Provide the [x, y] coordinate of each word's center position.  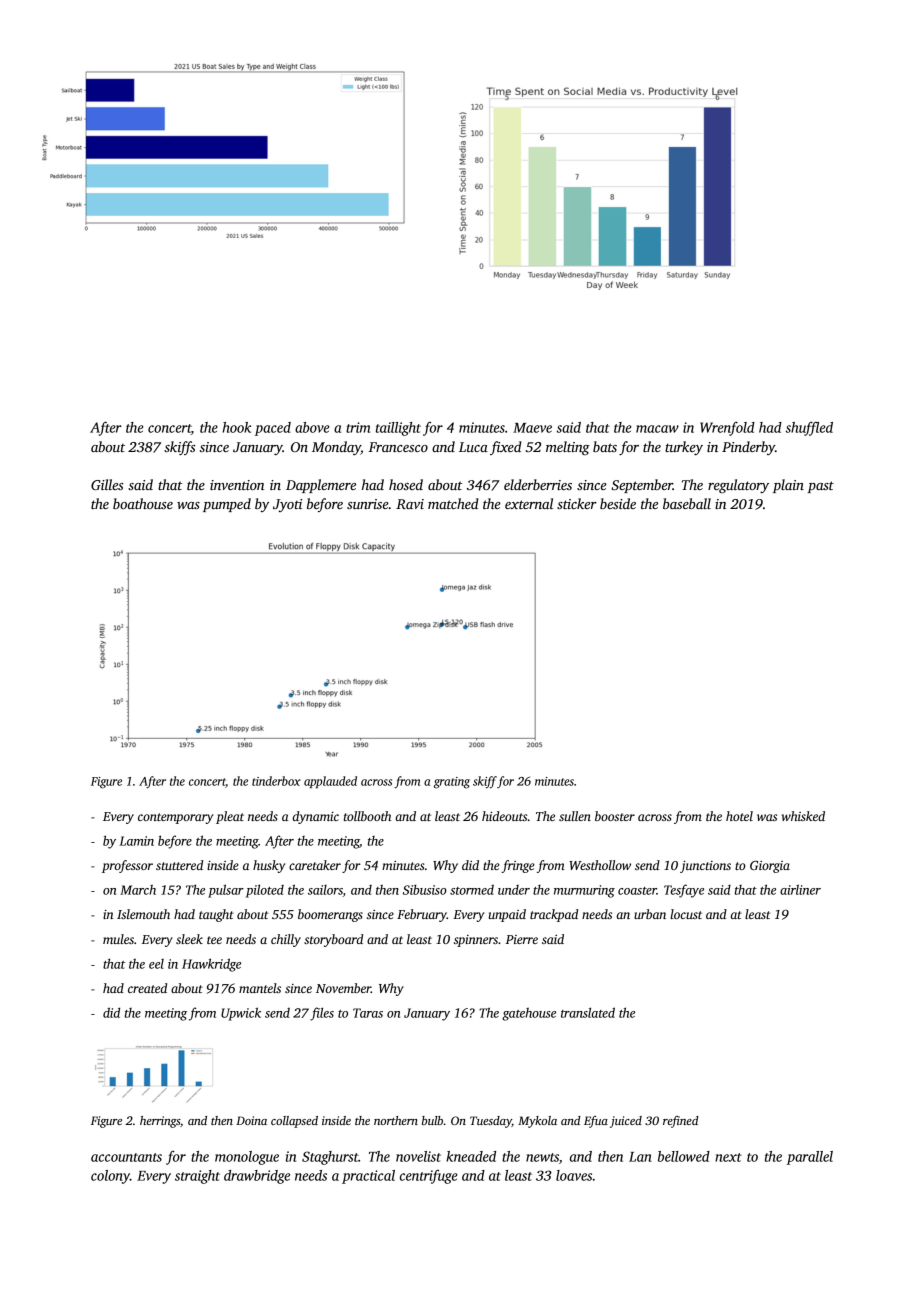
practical [368, 1177]
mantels [260, 988]
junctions [705, 866]
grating [452, 783]
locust [686, 914]
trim [358, 427]
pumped [227, 505]
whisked [803, 816]
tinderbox [276, 781]
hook [237, 427]
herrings [160, 1122]
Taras [368, 1013]
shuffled [809, 429]
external [529, 503]
